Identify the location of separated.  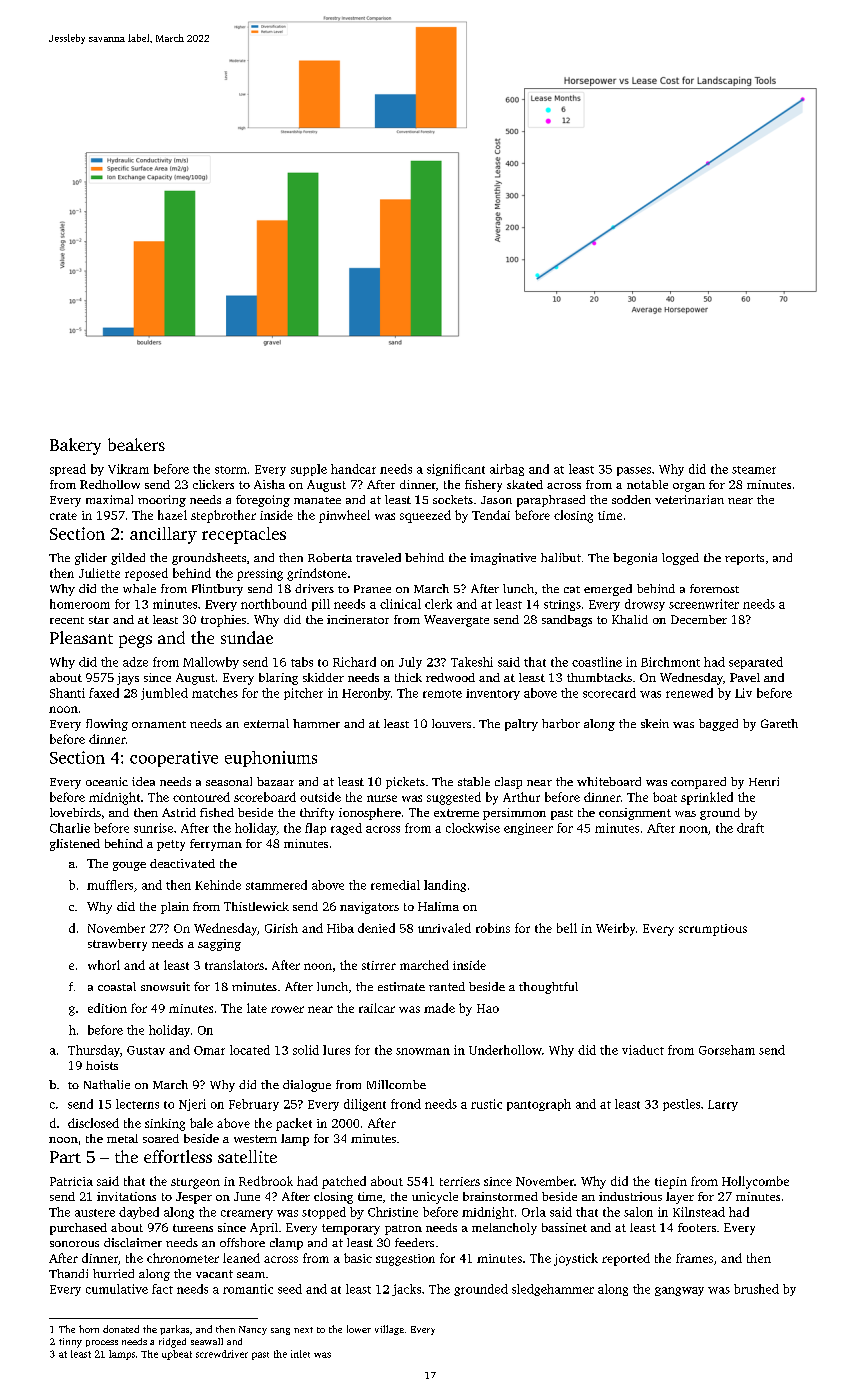
(756, 663).
